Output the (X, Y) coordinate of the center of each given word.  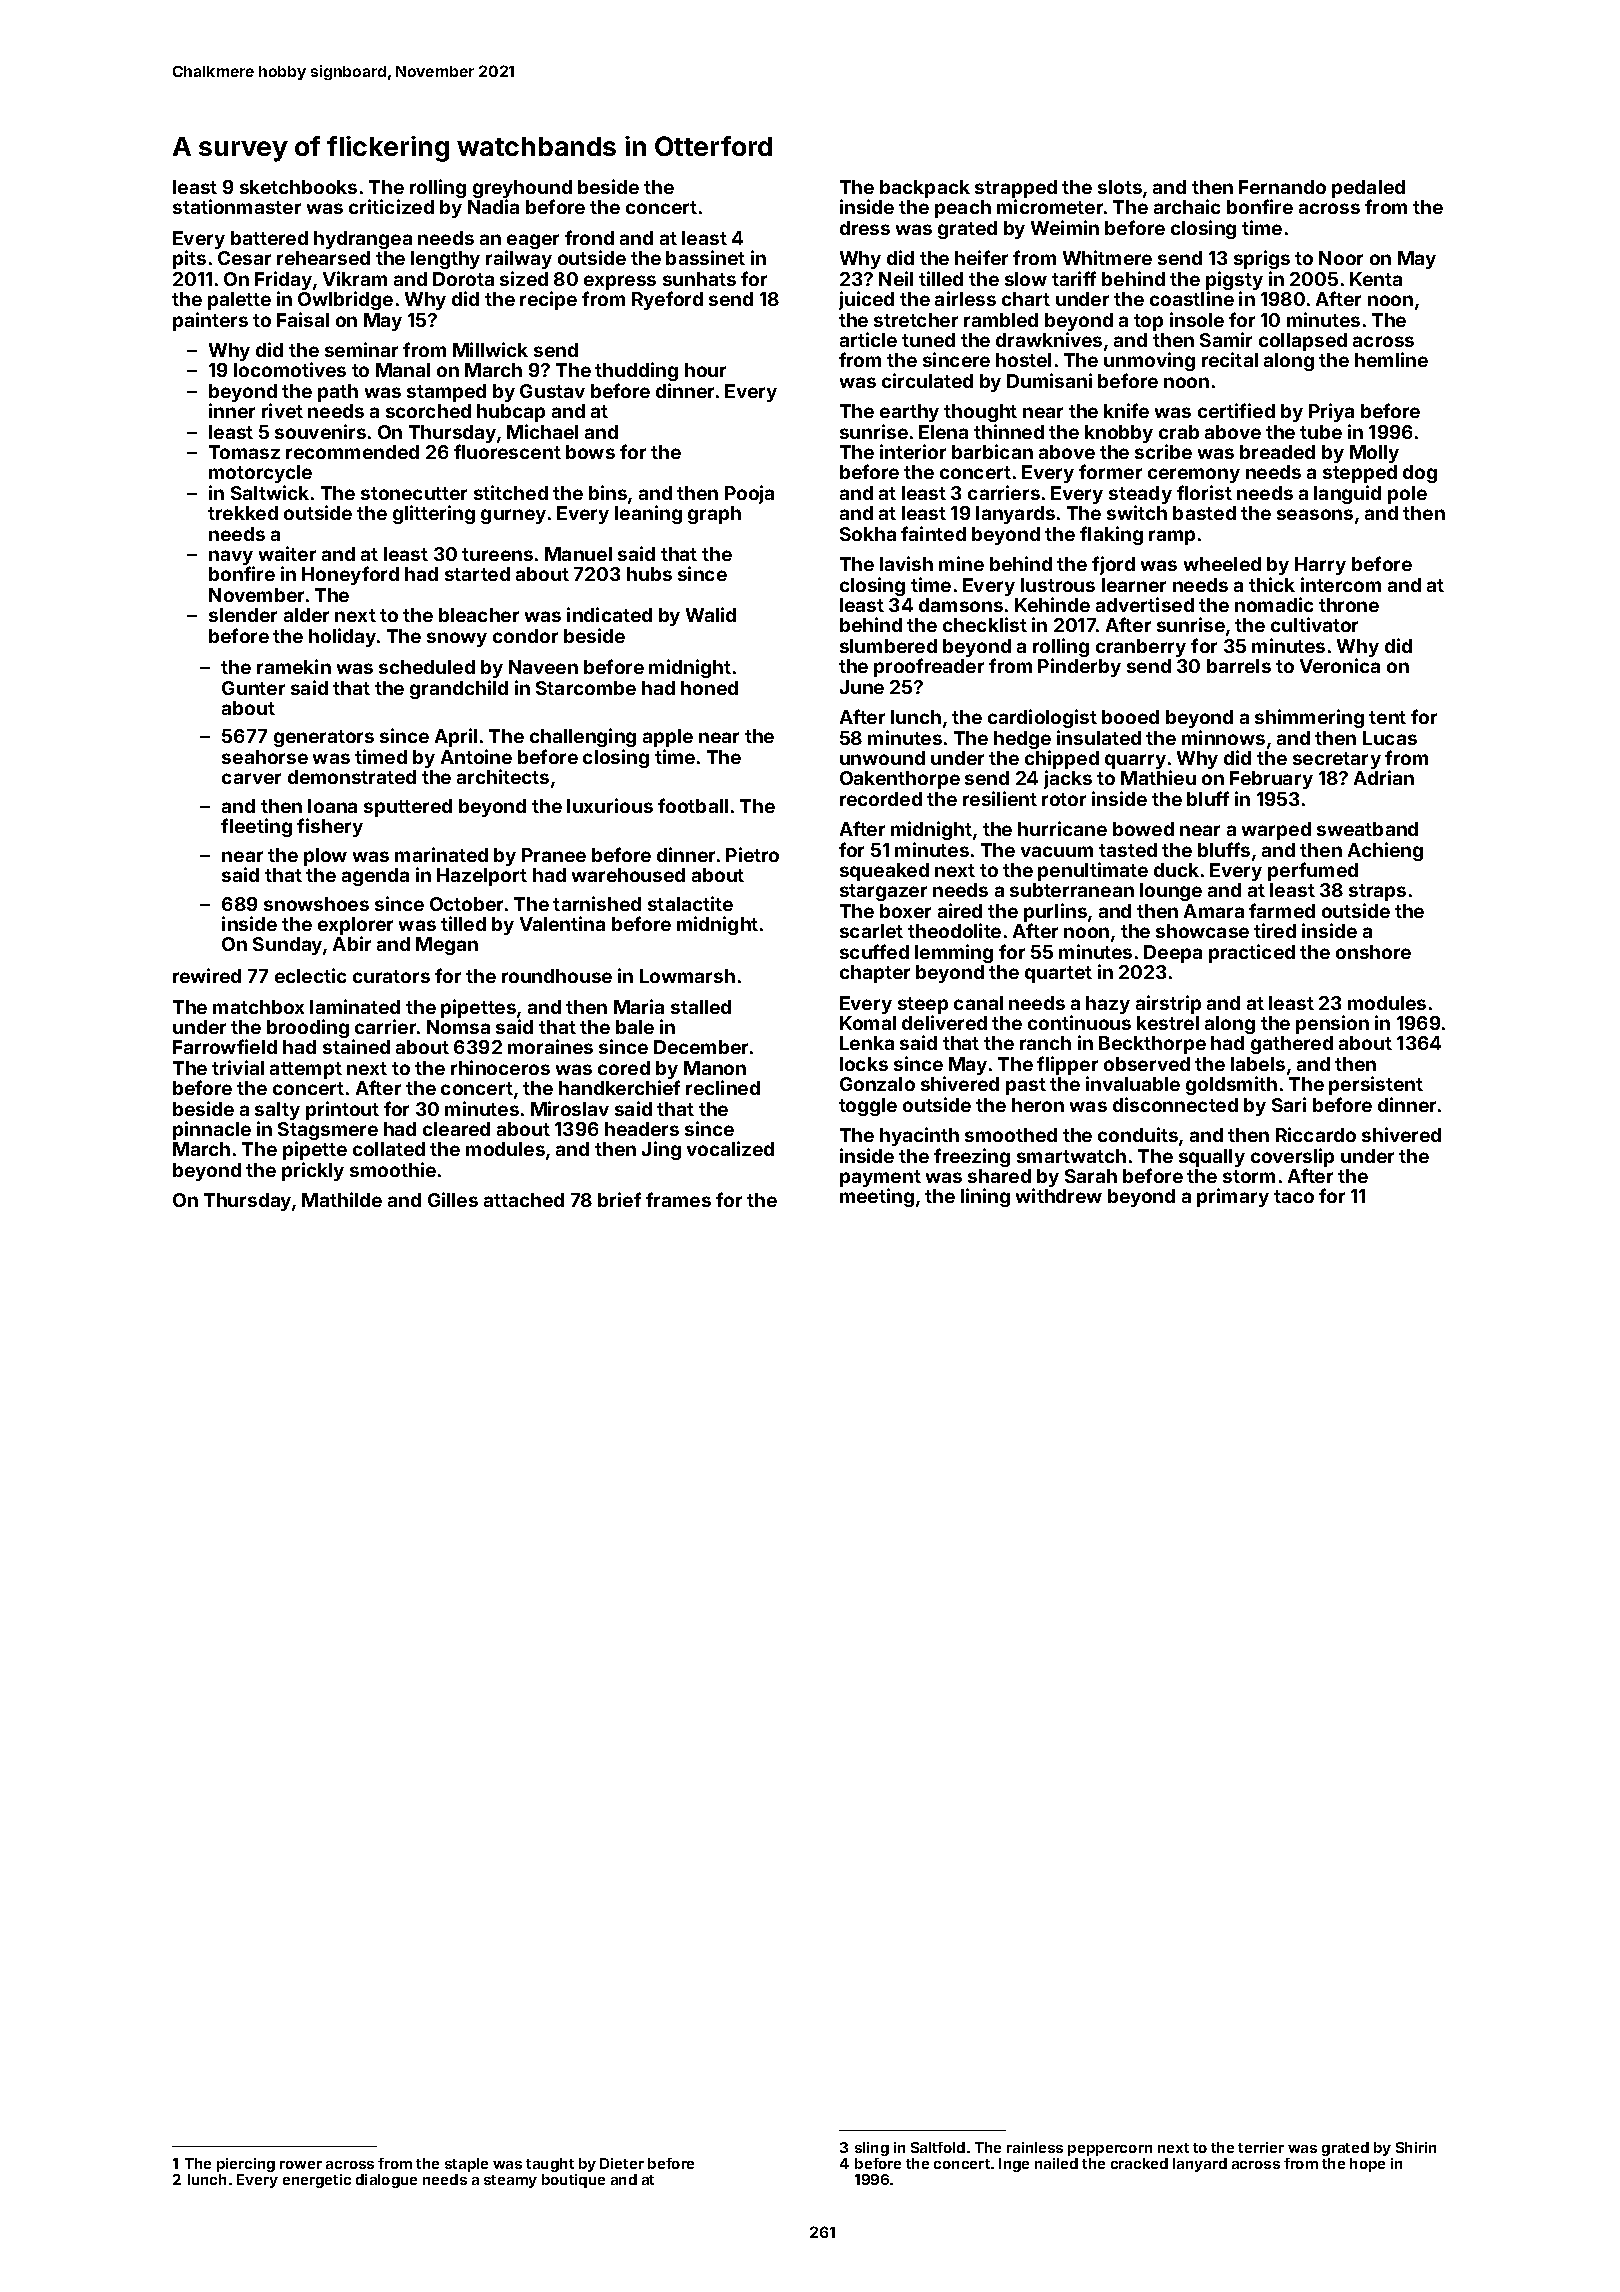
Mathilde (342, 1199)
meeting (877, 1197)
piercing (246, 2165)
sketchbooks (298, 187)
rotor (1064, 799)
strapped (1016, 189)
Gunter (253, 688)
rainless (1035, 2147)
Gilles (453, 1199)
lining (985, 1197)
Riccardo (1316, 1134)
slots (1120, 187)
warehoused (628, 875)
